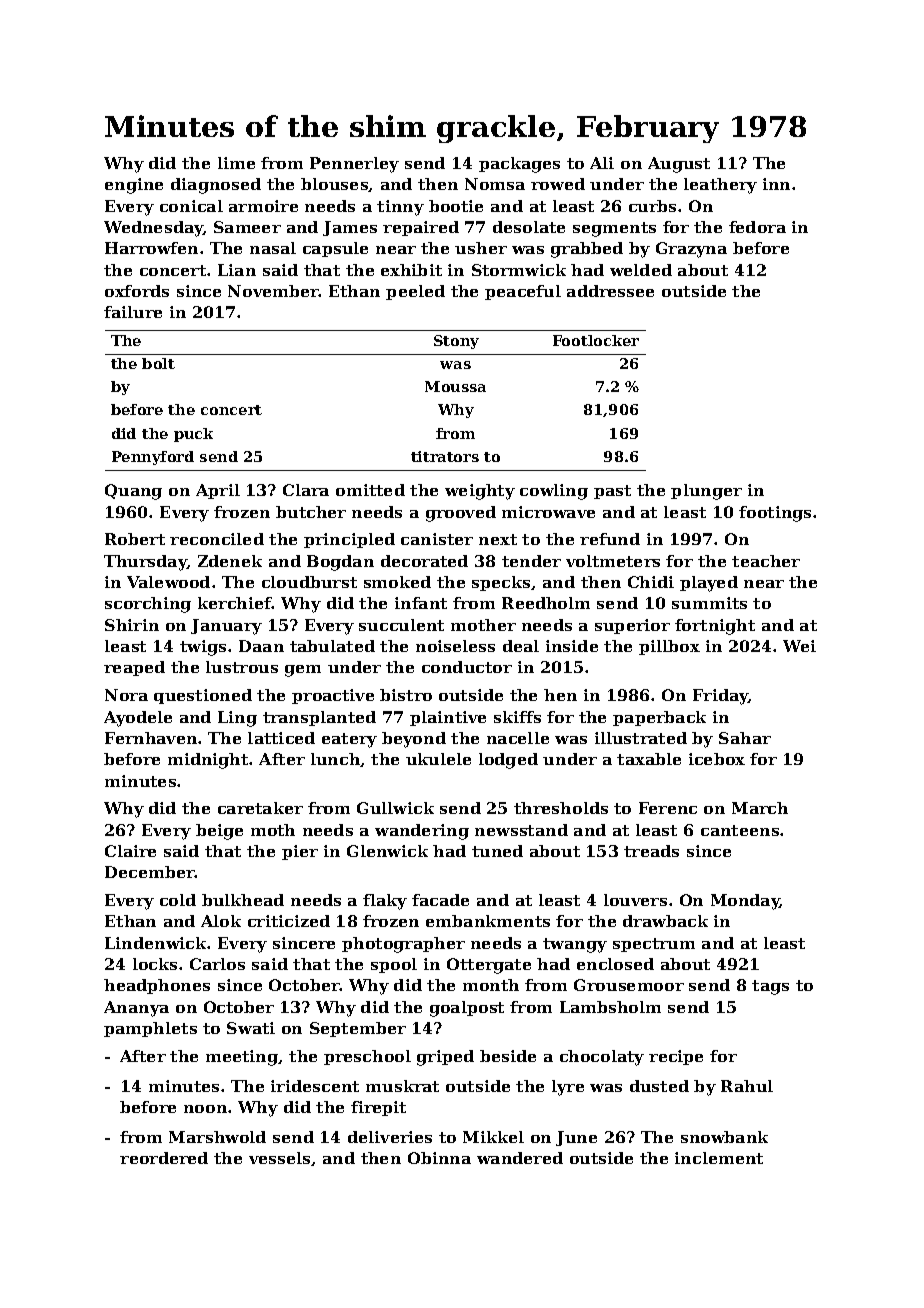 The height and width of the image is (1308, 924). What do you see at coordinates (137, 291) in the image?
I see `oxfords` at bounding box center [137, 291].
